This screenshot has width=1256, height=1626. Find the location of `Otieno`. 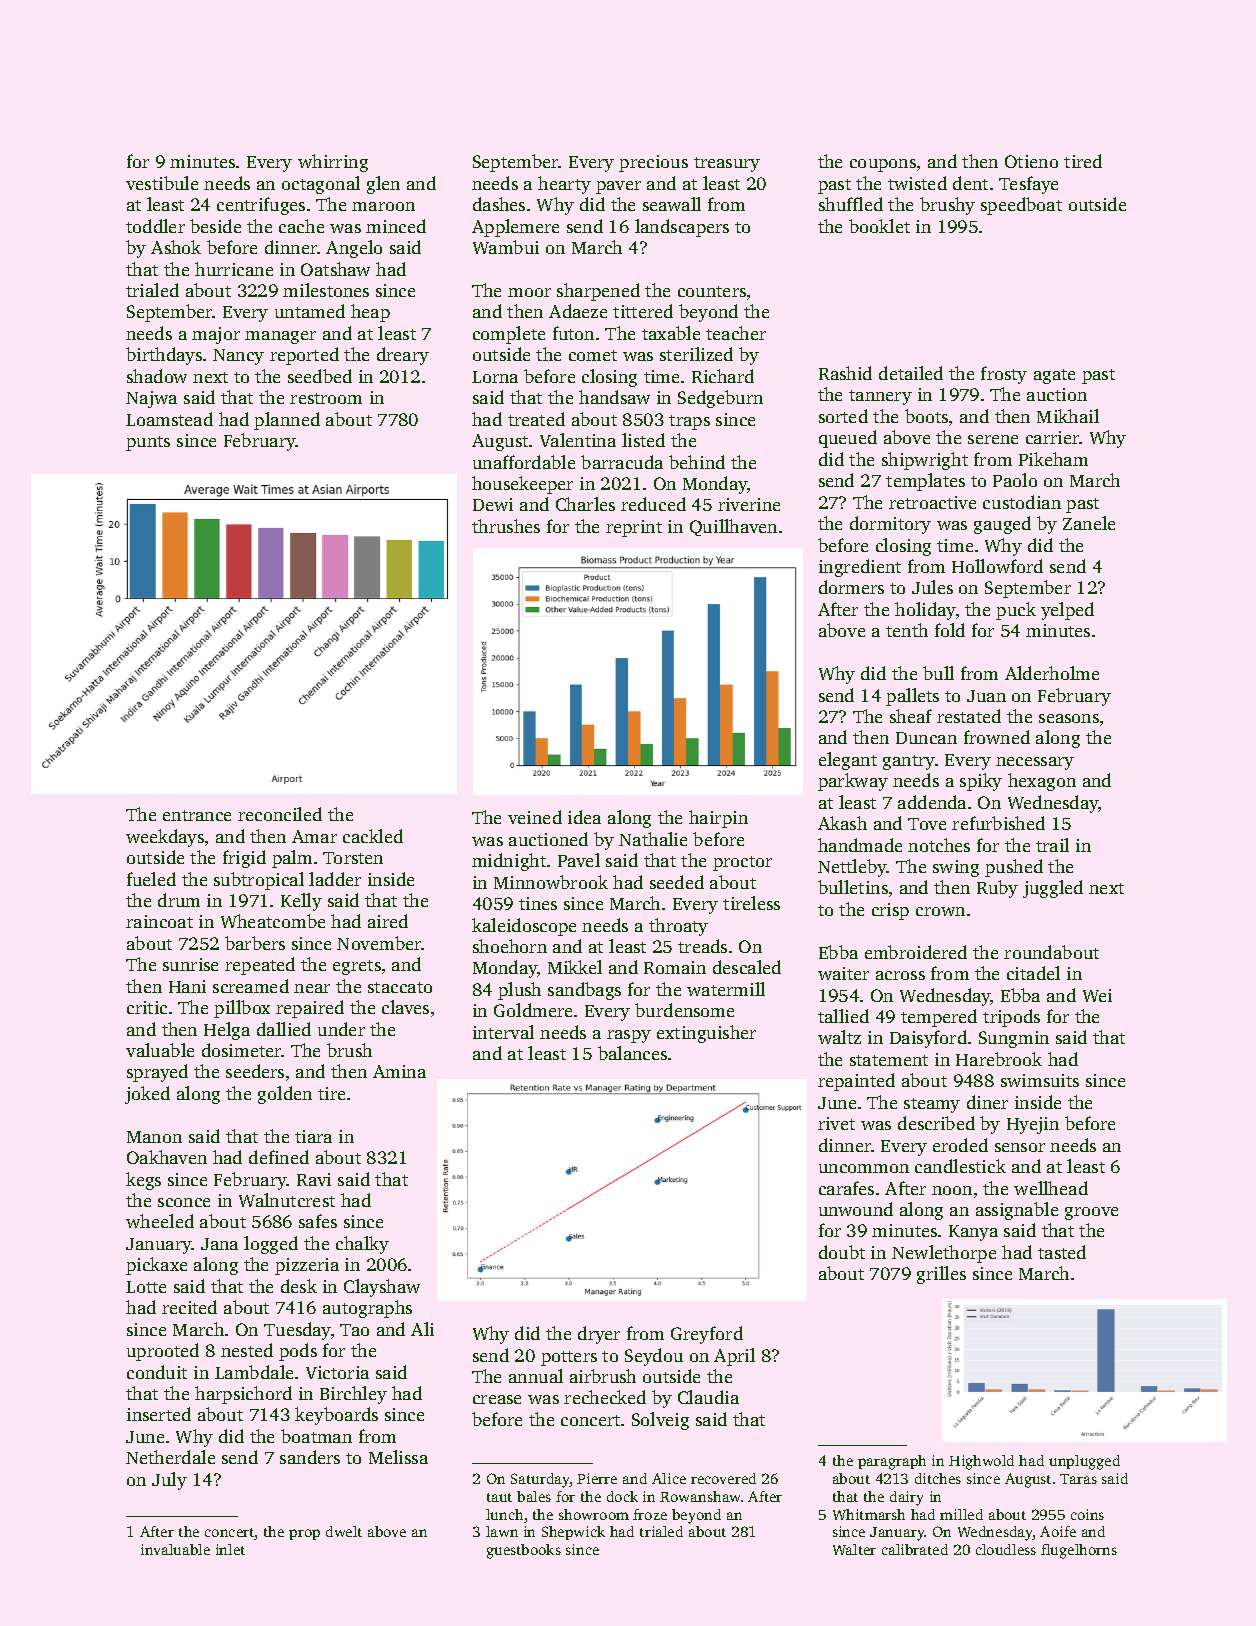

Otieno is located at coordinates (1031, 161).
